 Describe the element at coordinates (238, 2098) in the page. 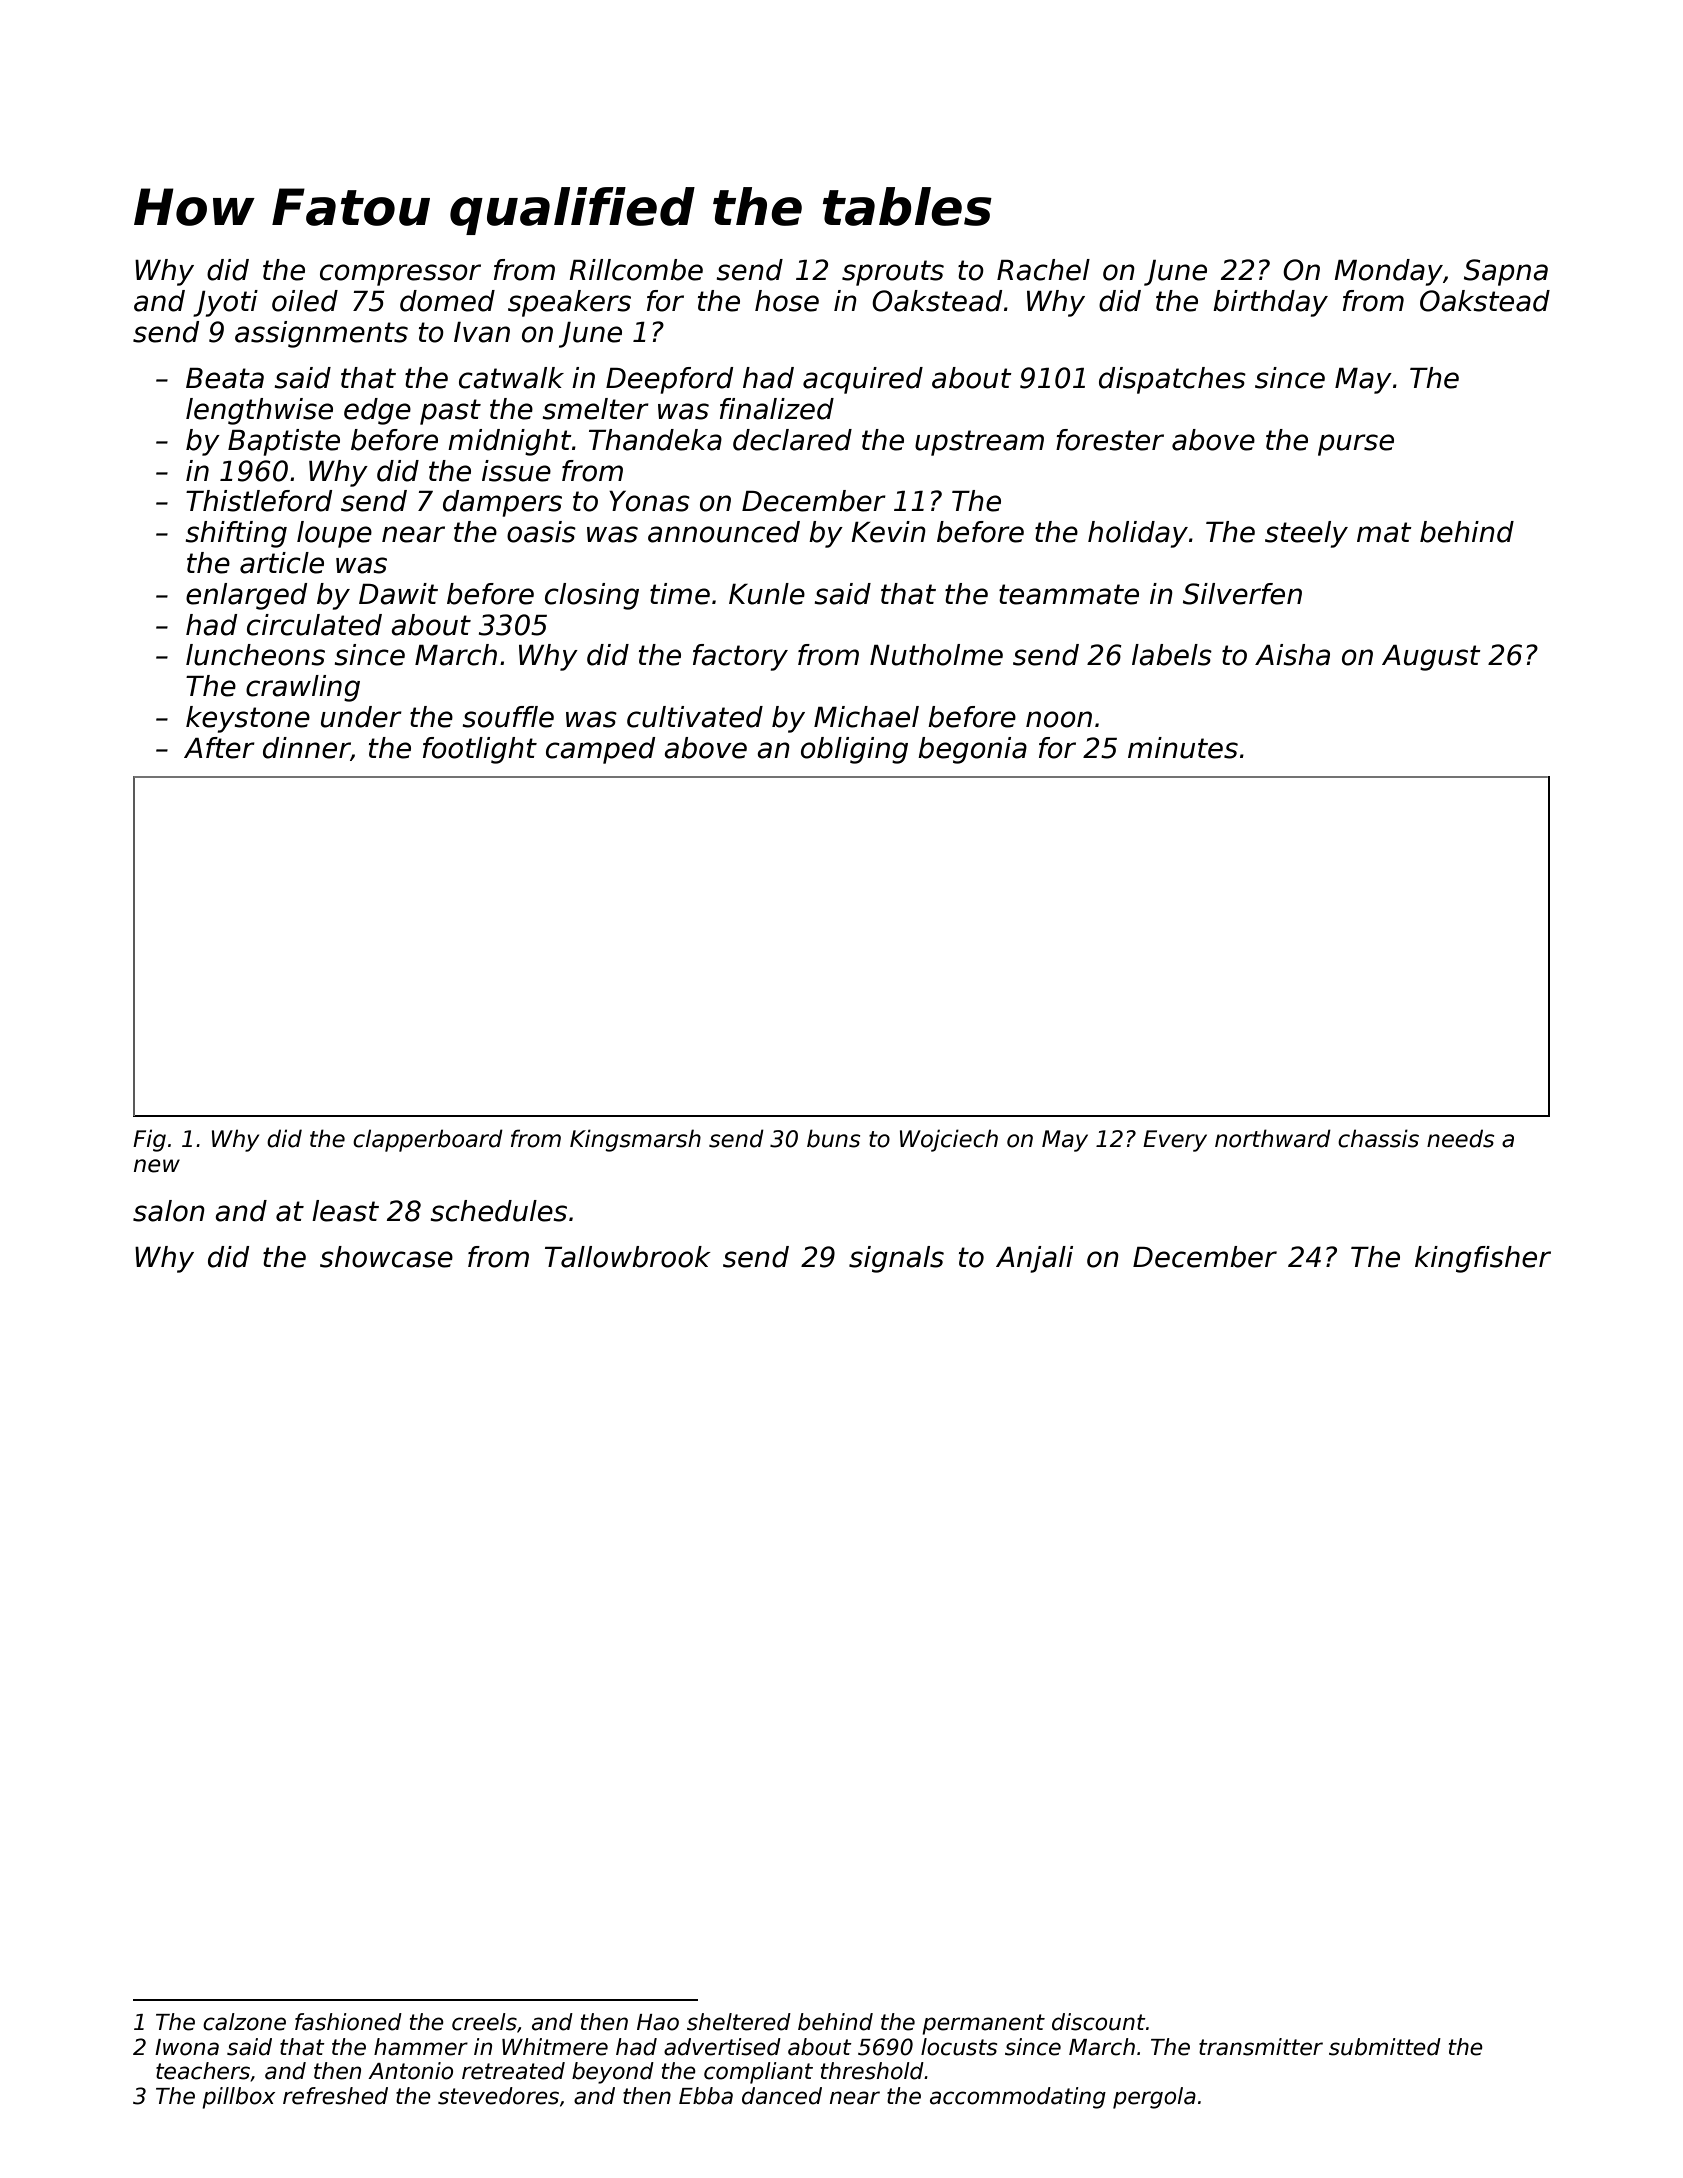

I see `pillbox` at that location.
